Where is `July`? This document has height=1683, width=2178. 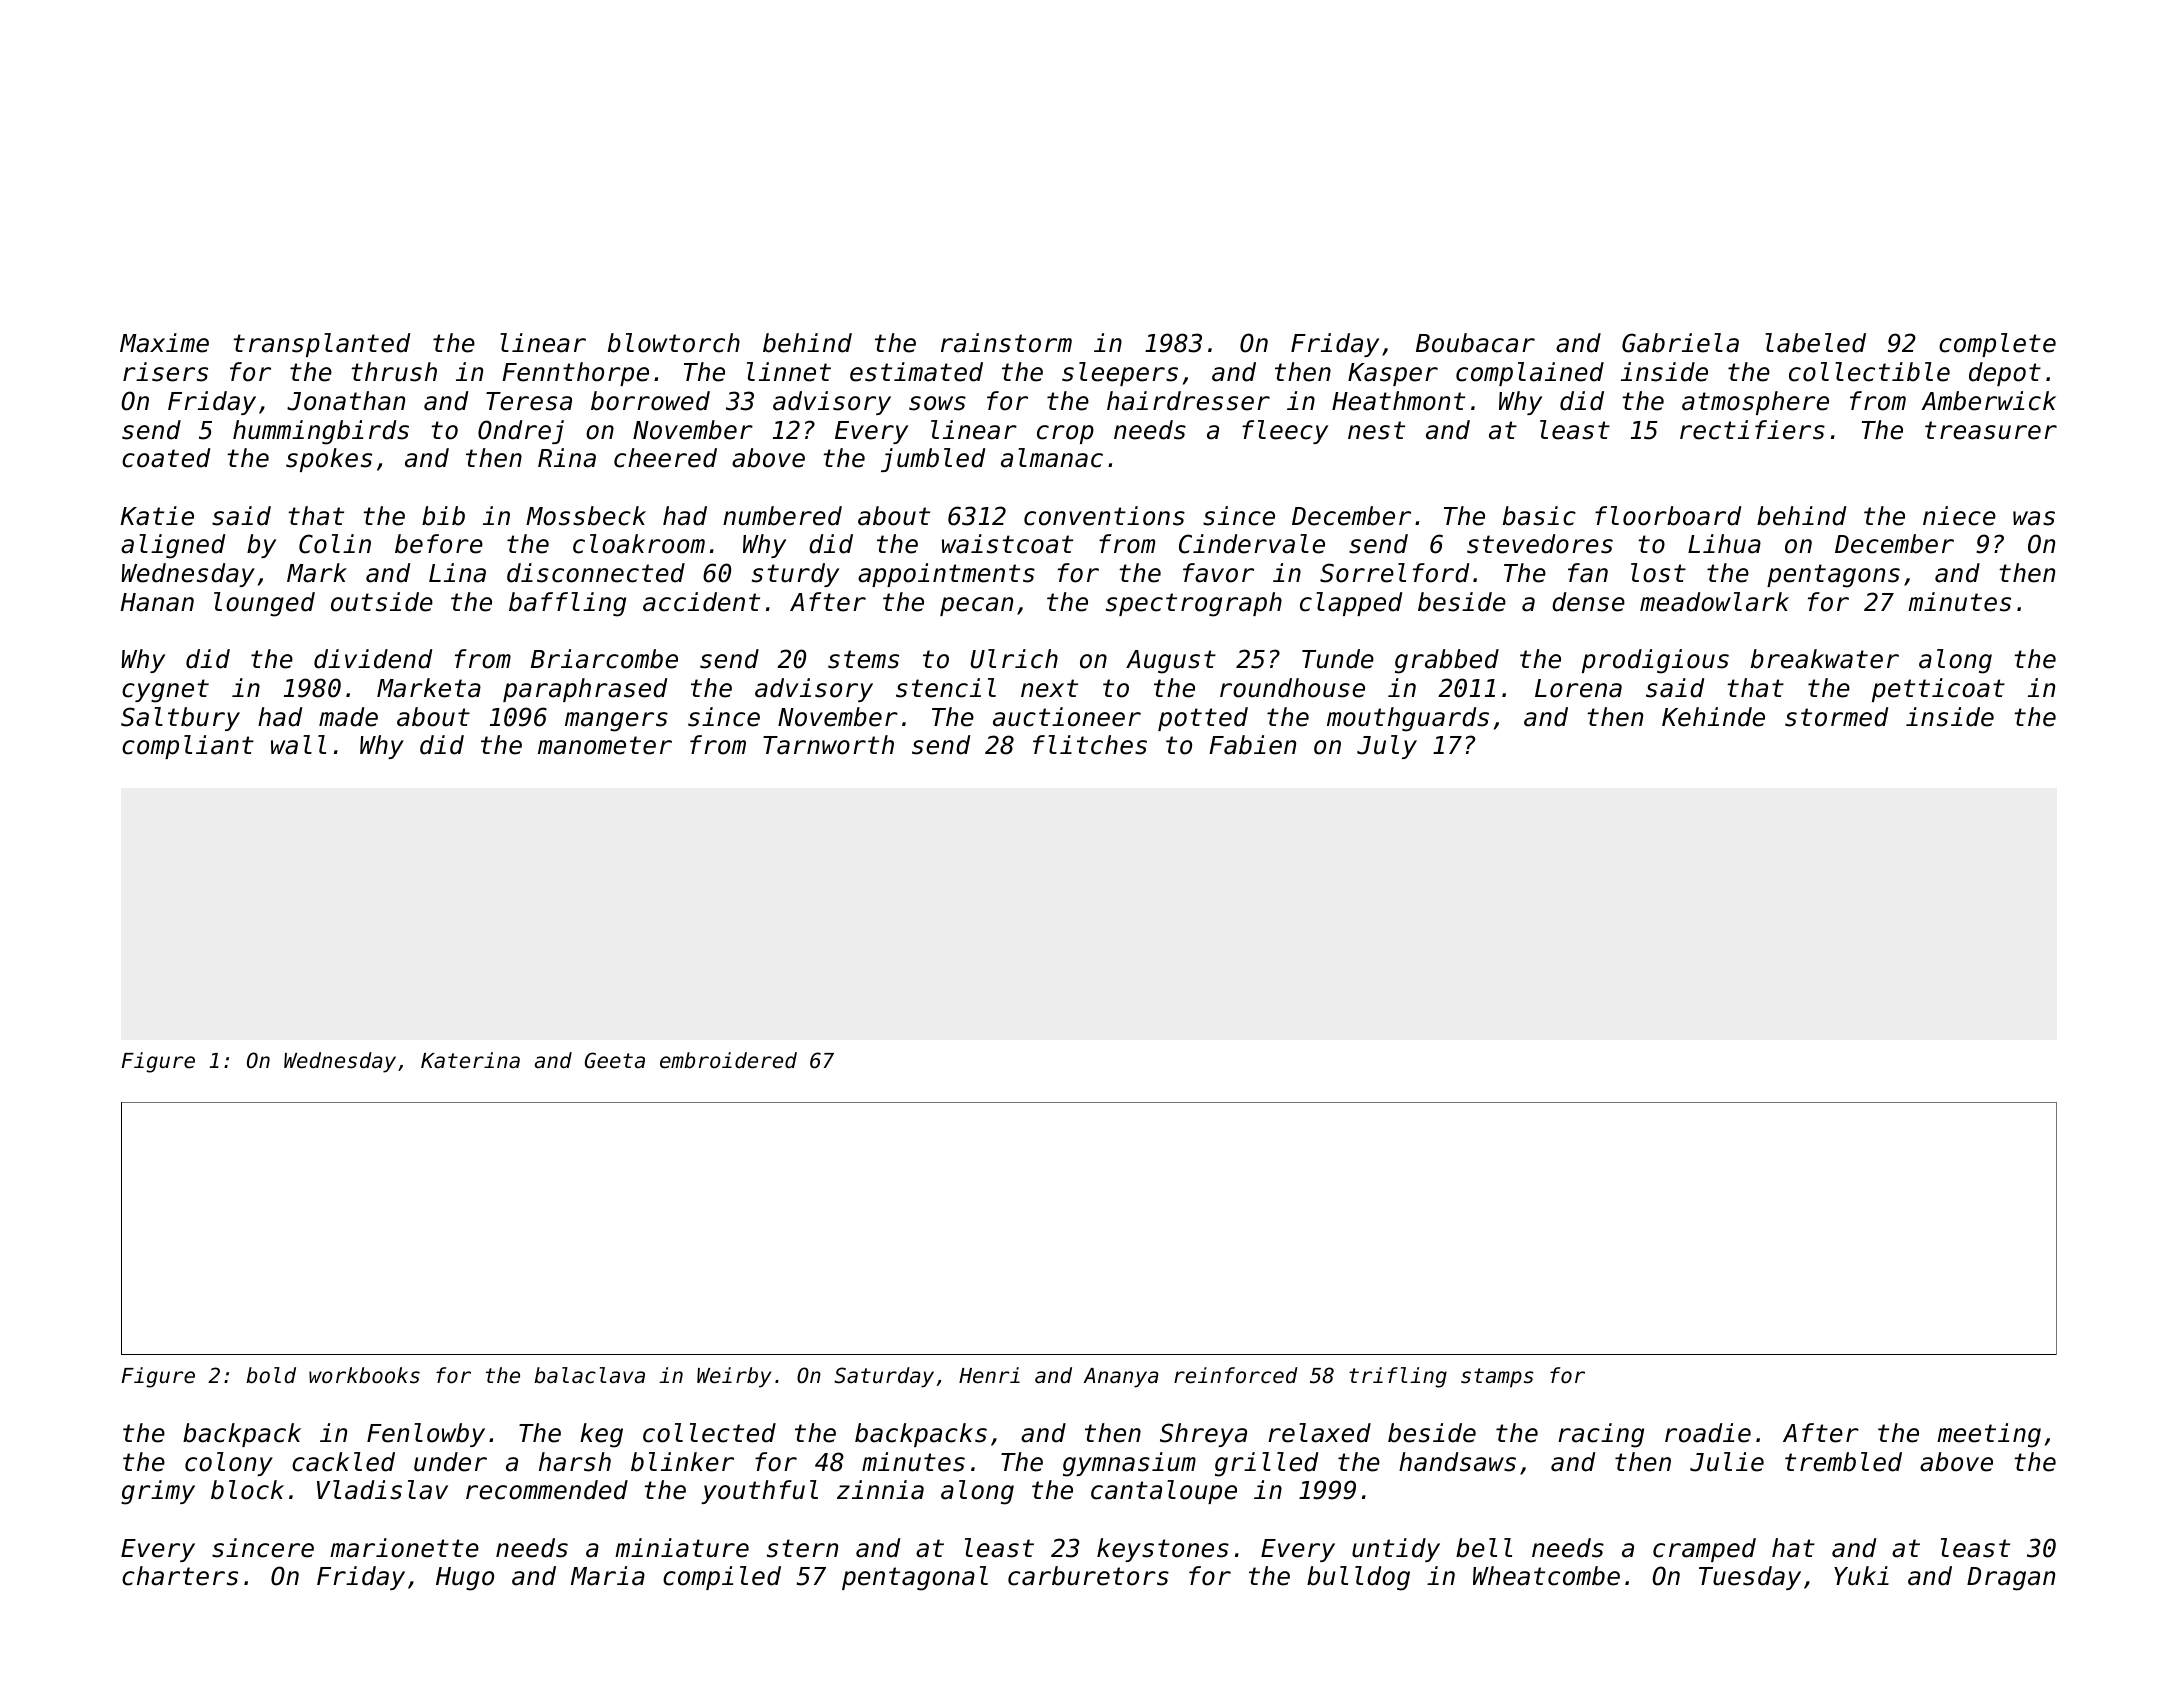 July is located at coordinates (1387, 747).
